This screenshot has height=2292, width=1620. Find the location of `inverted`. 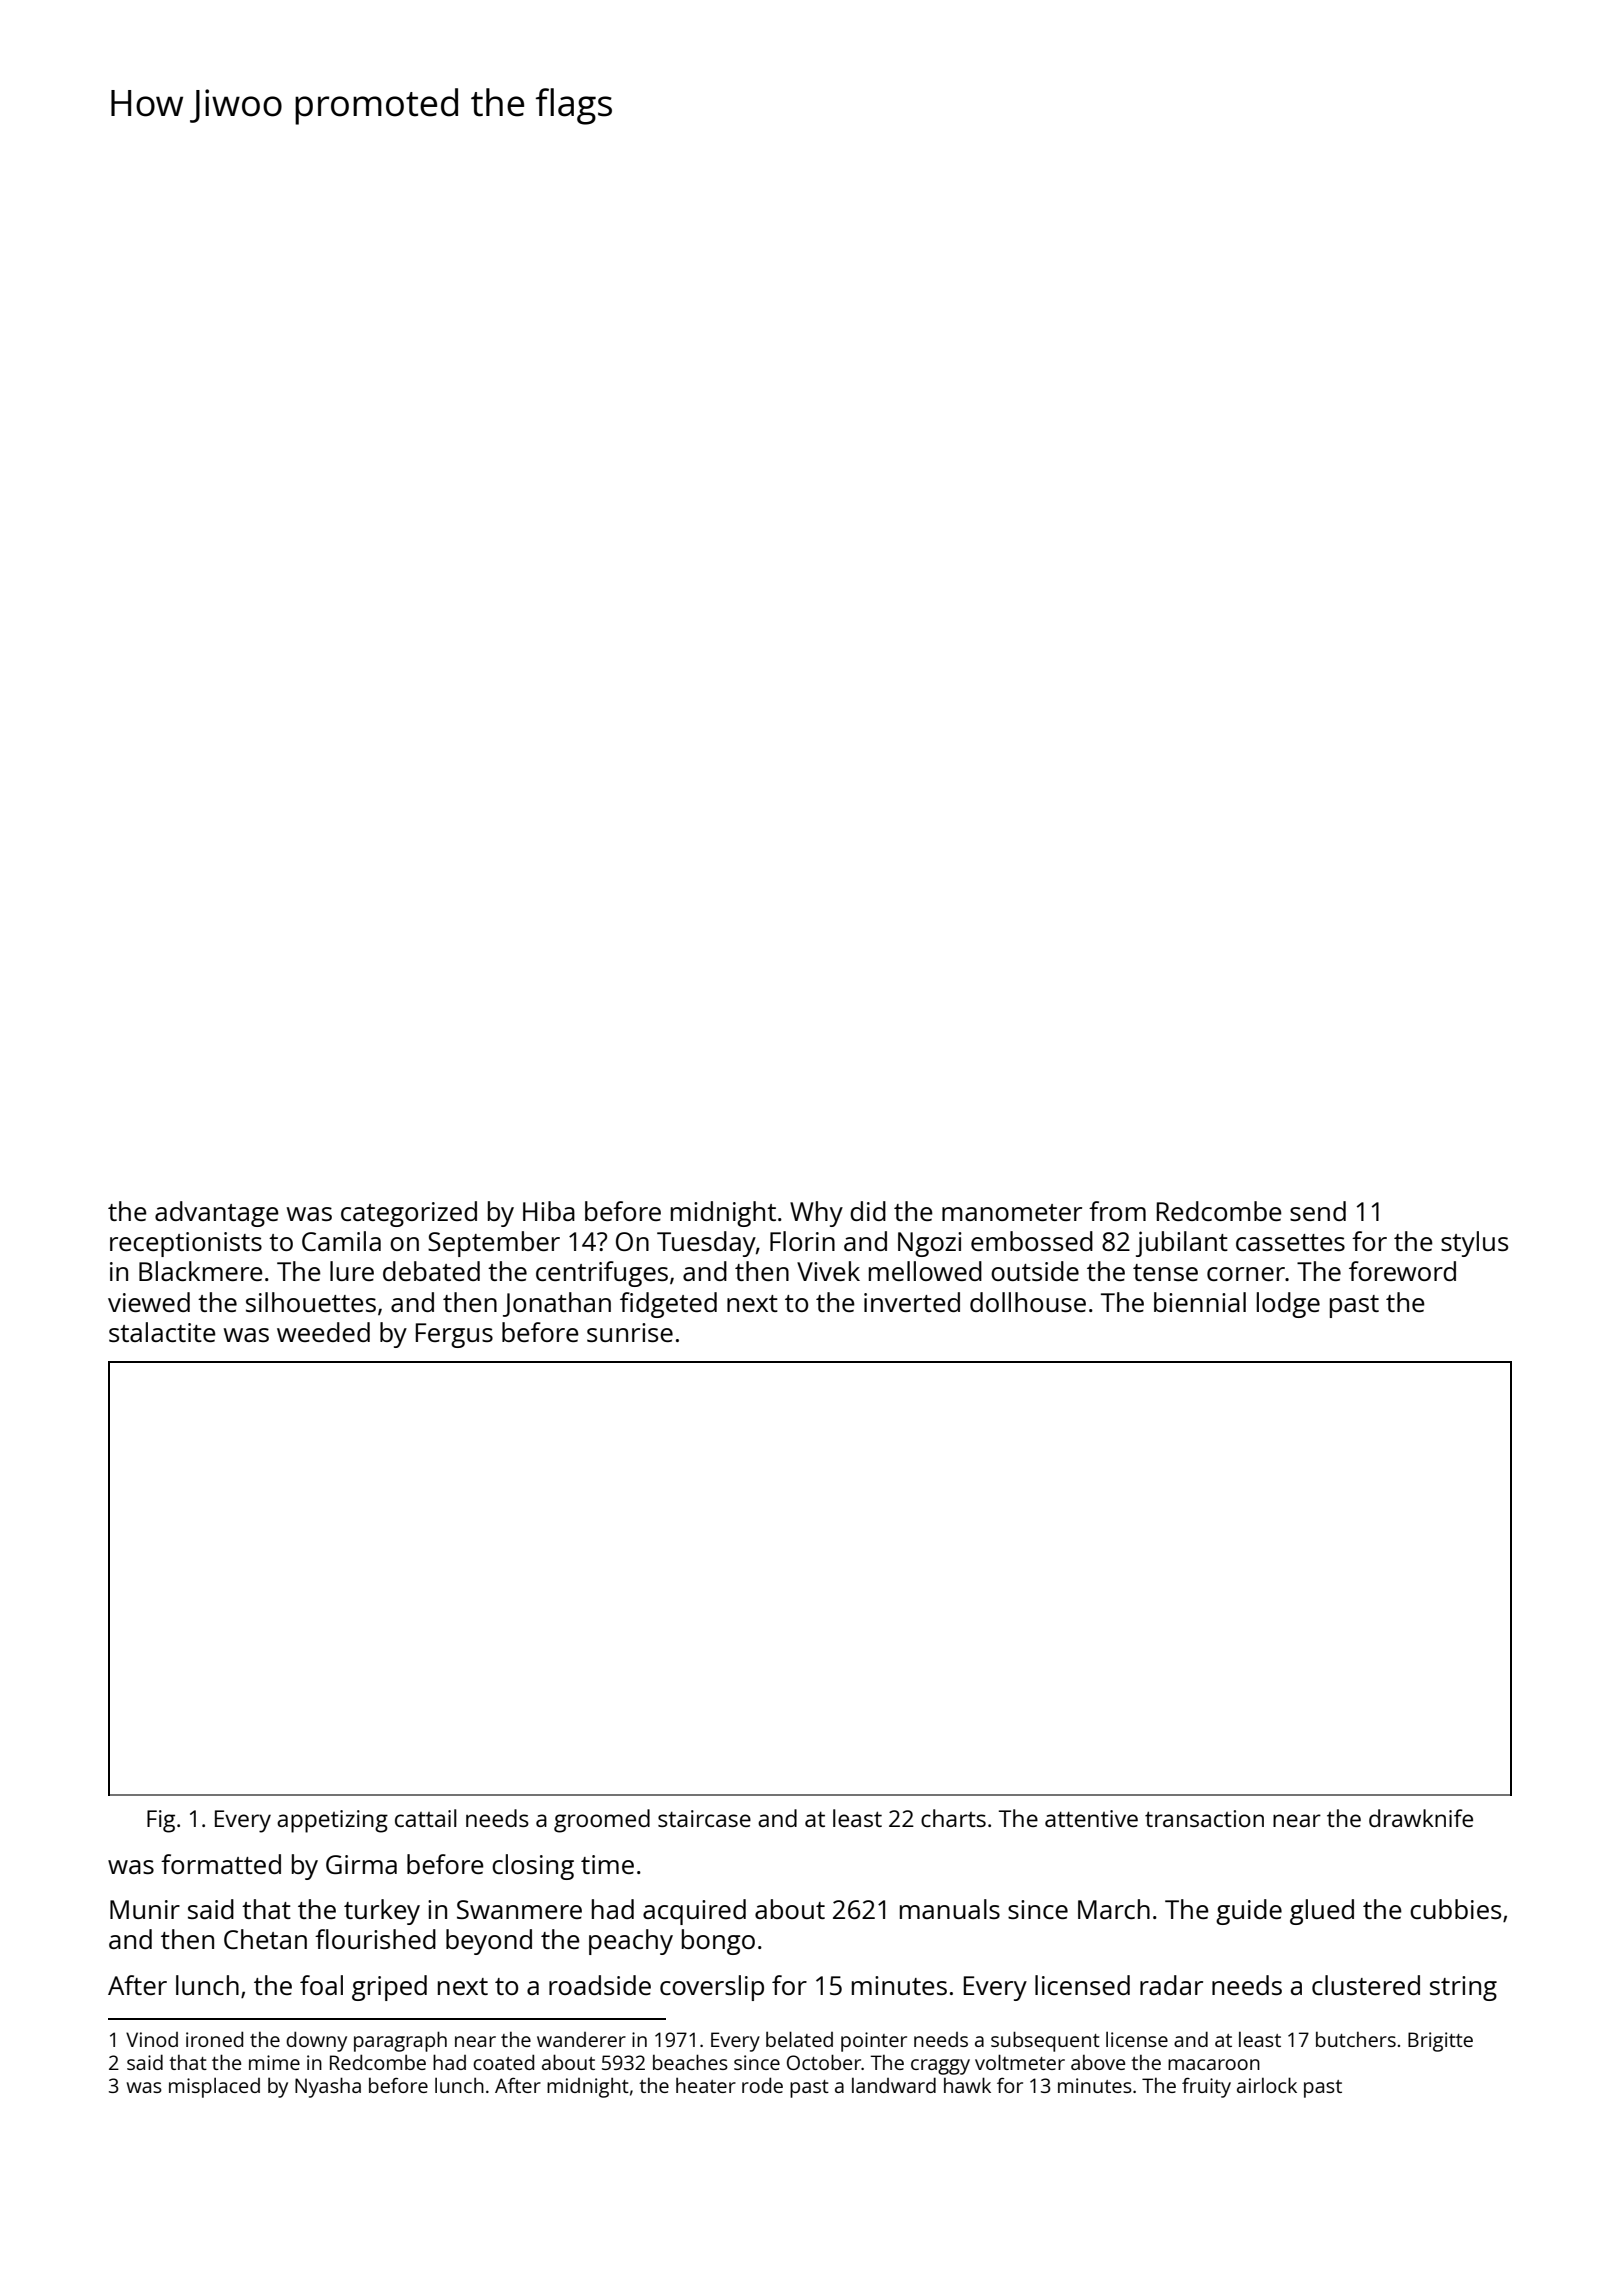

inverted is located at coordinates (912, 1302).
